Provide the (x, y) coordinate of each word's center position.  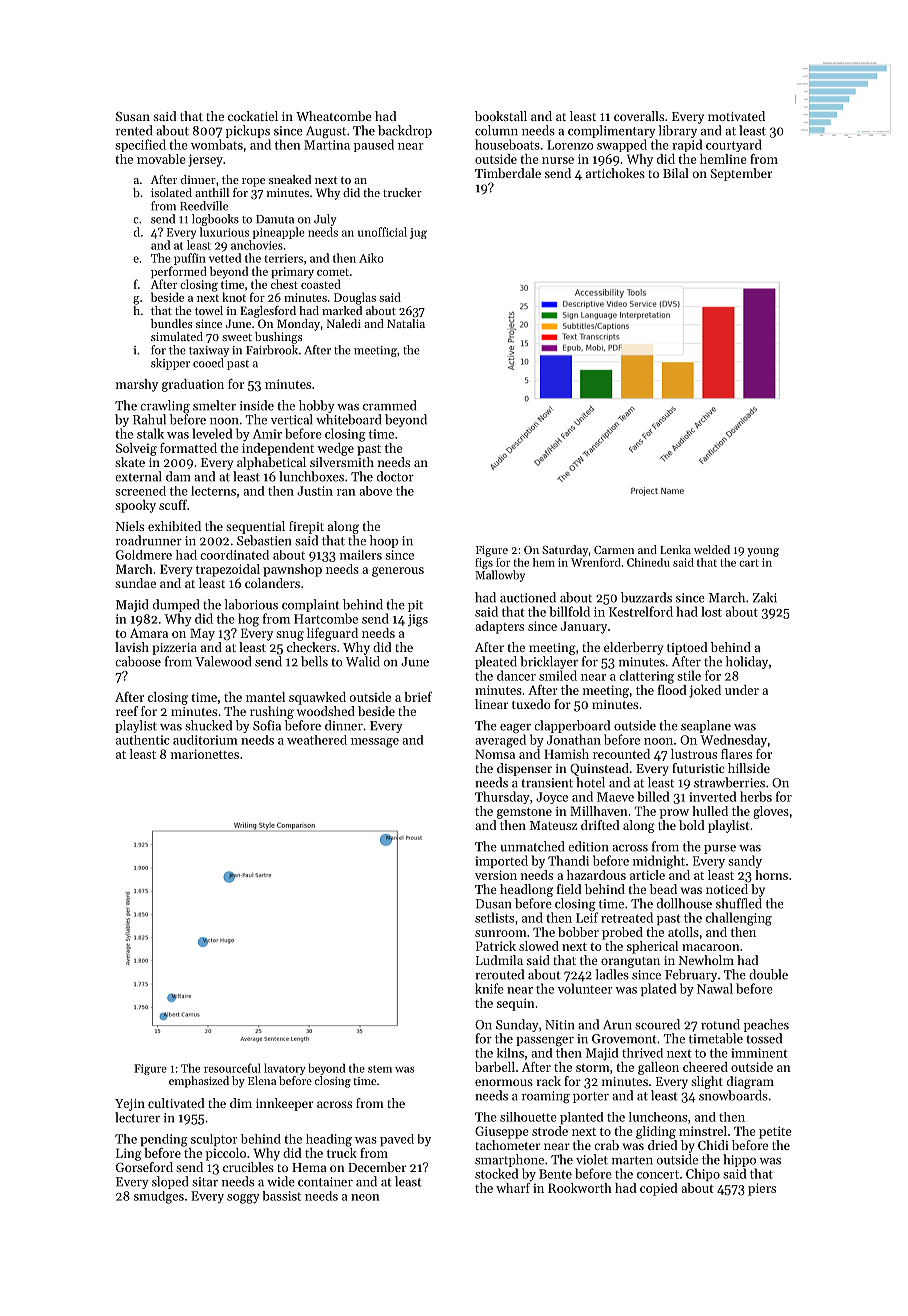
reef (127, 711)
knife (489, 988)
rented (134, 130)
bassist (282, 1196)
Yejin (130, 1105)
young (763, 552)
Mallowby (500, 576)
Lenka (675, 549)
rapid (687, 145)
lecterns (213, 491)
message (375, 743)
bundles (171, 323)
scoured (657, 1024)
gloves (771, 812)
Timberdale (508, 173)
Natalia (406, 323)
